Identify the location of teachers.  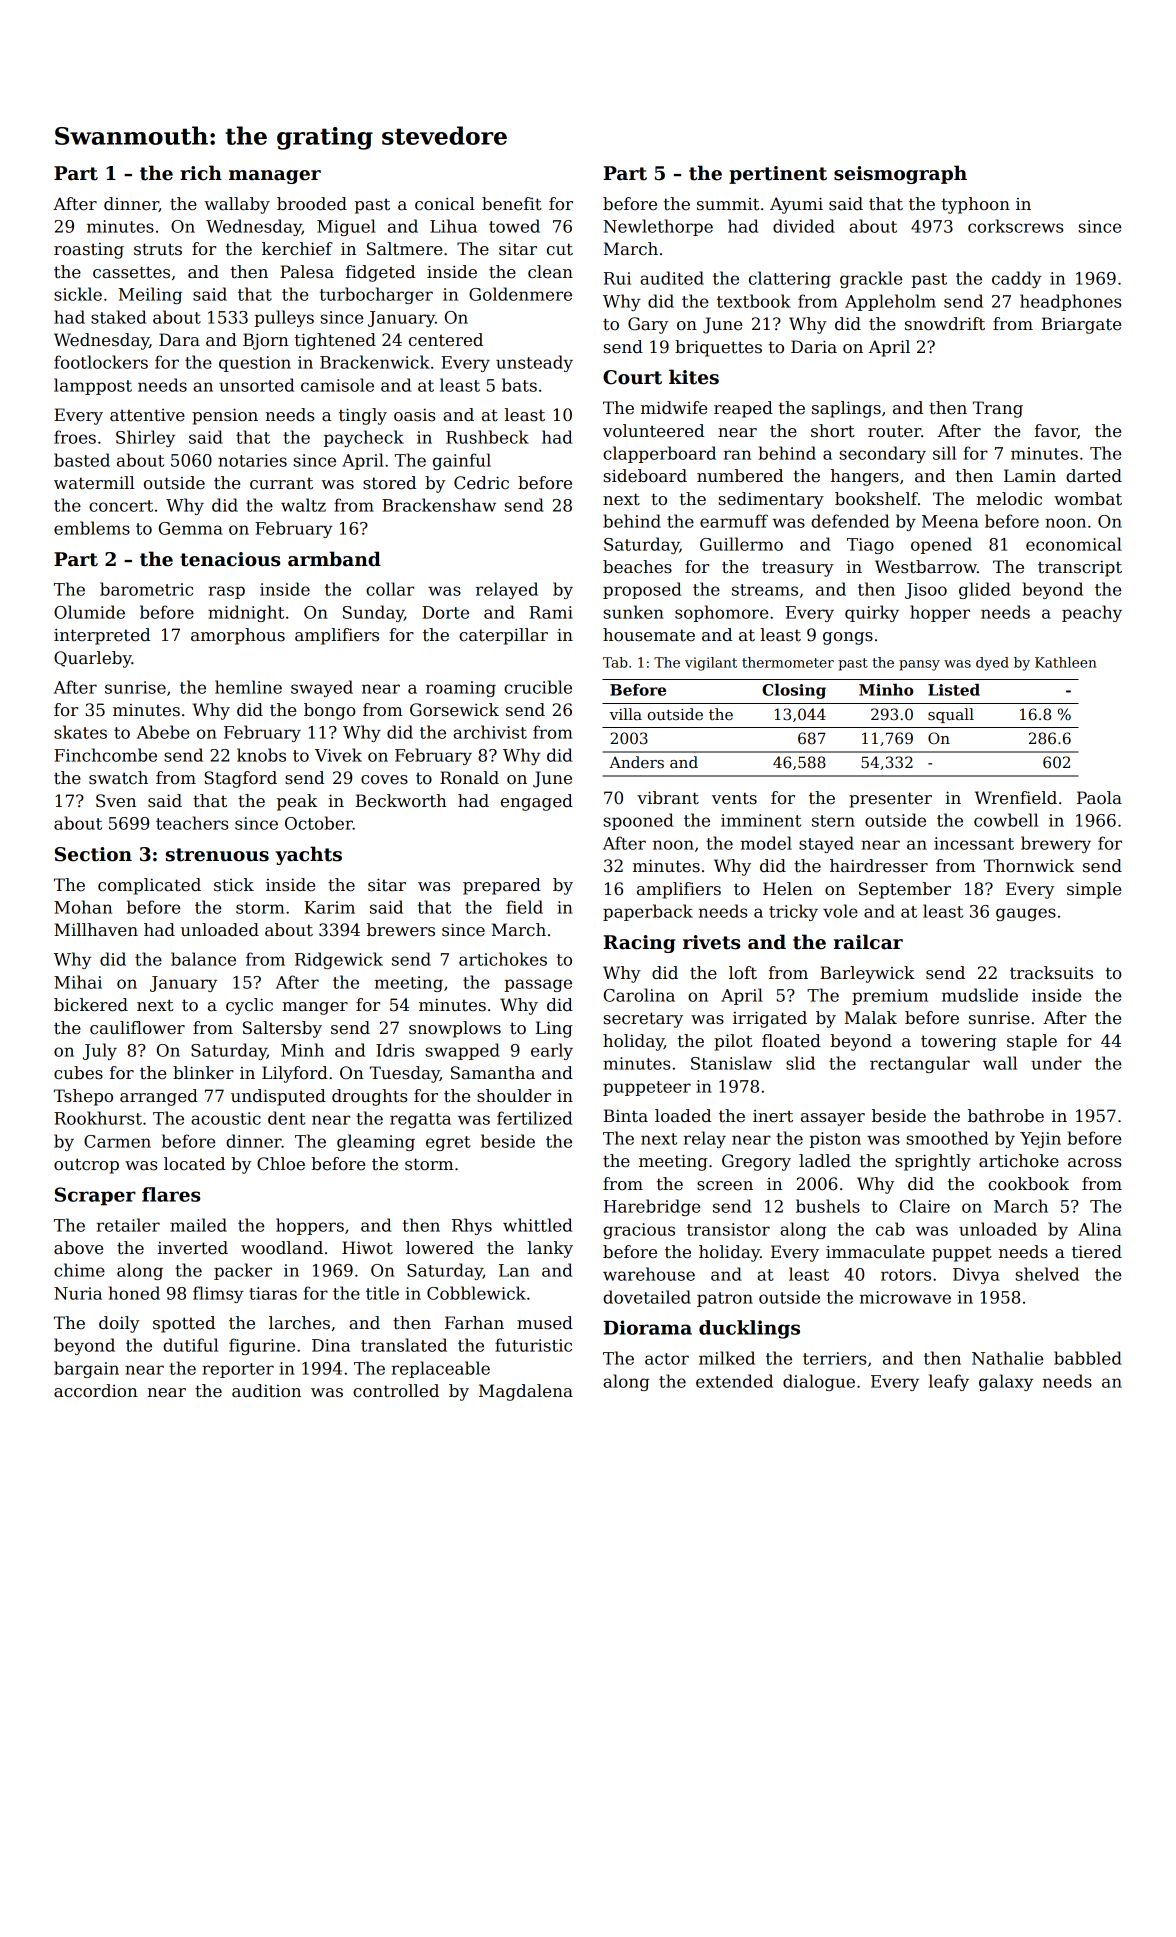
(192, 823).
